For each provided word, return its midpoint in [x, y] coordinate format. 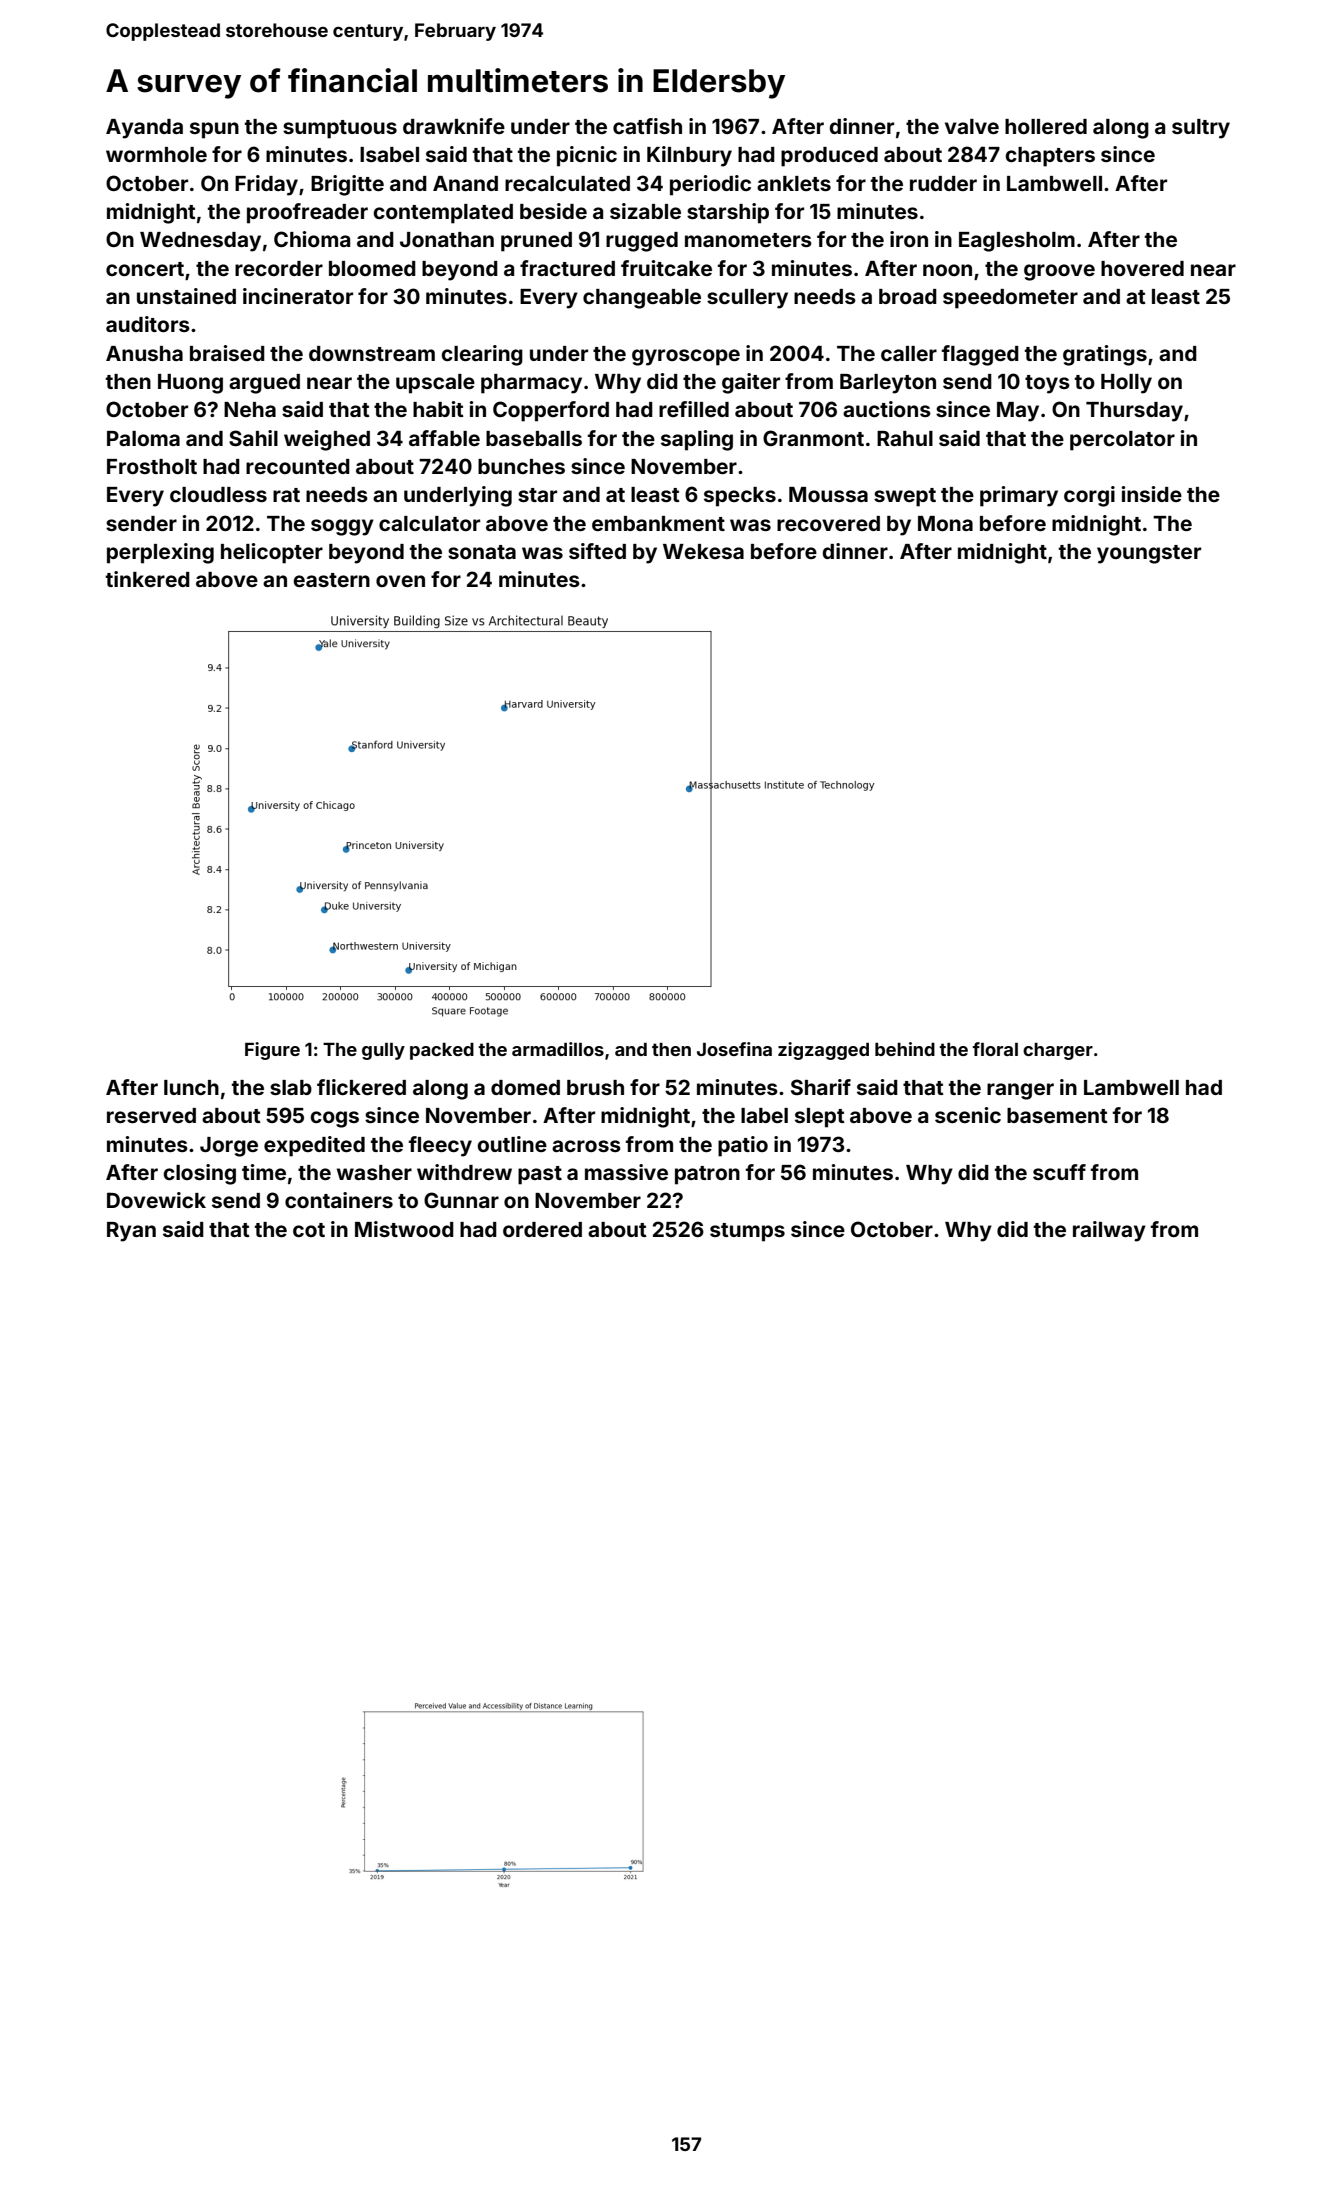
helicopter [272, 553]
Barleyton [888, 384]
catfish [647, 126]
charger [1058, 1051]
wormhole [156, 154]
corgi [1089, 496]
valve [972, 126]
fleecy [440, 1146]
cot [309, 1230]
